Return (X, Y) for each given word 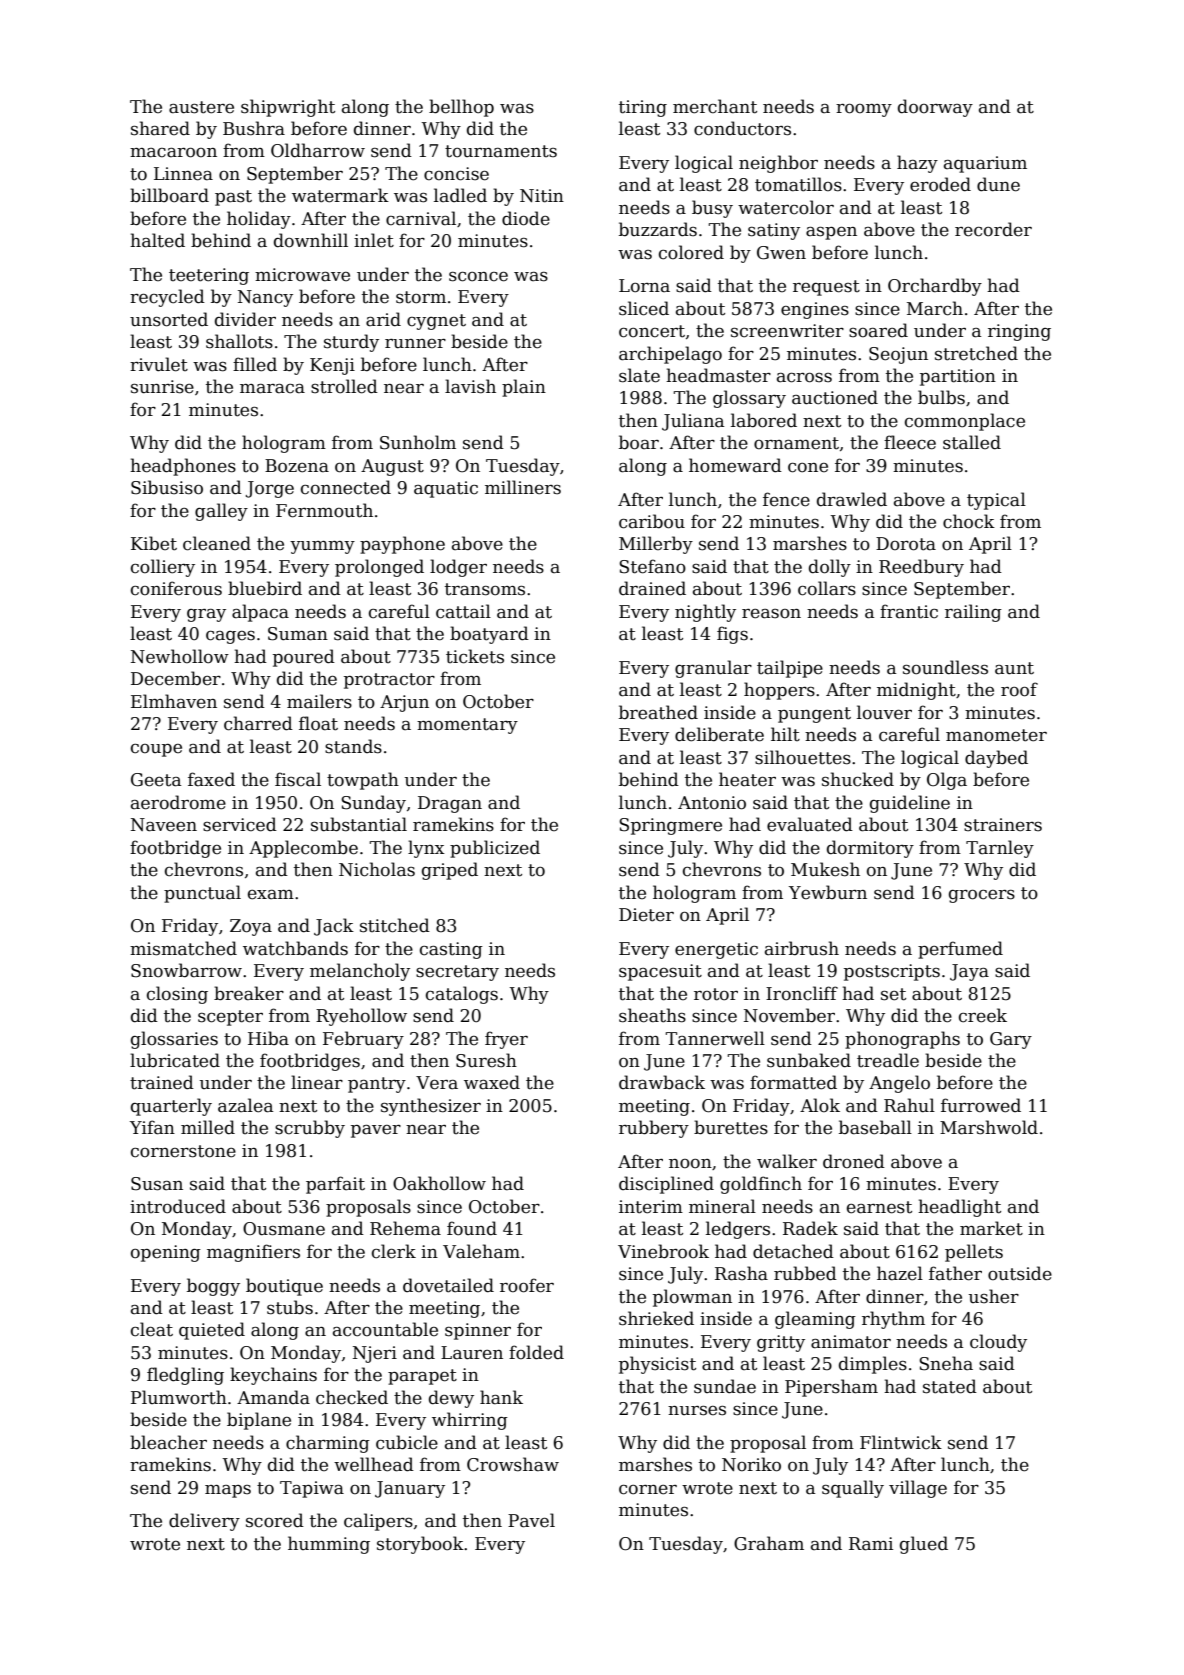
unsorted (169, 319)
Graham (769, 1543)
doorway (935, 108)
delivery (204, 1522)
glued (924, 1545)
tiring (643, 108)
